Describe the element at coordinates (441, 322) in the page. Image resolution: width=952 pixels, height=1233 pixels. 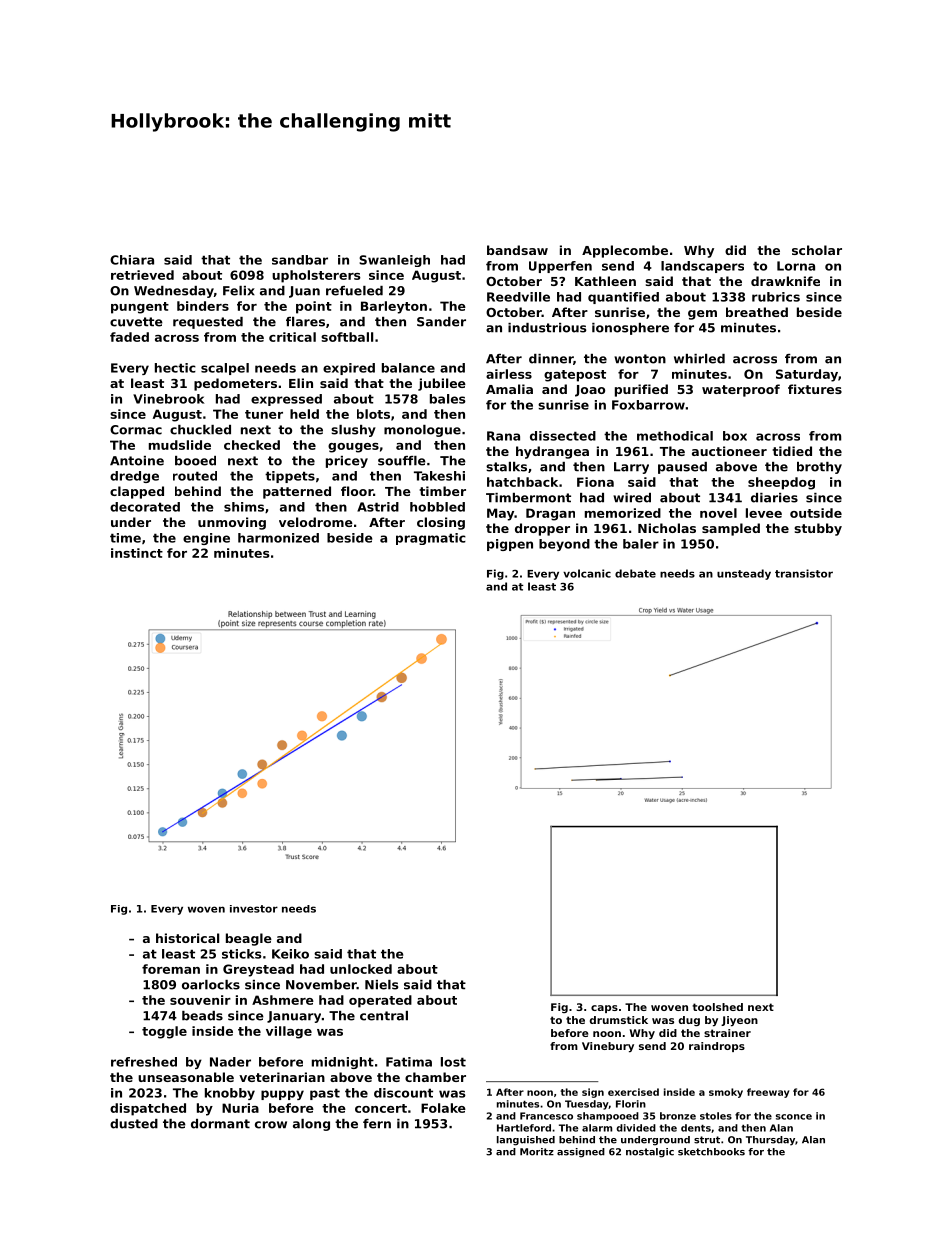
I see `Sander` at that location.
